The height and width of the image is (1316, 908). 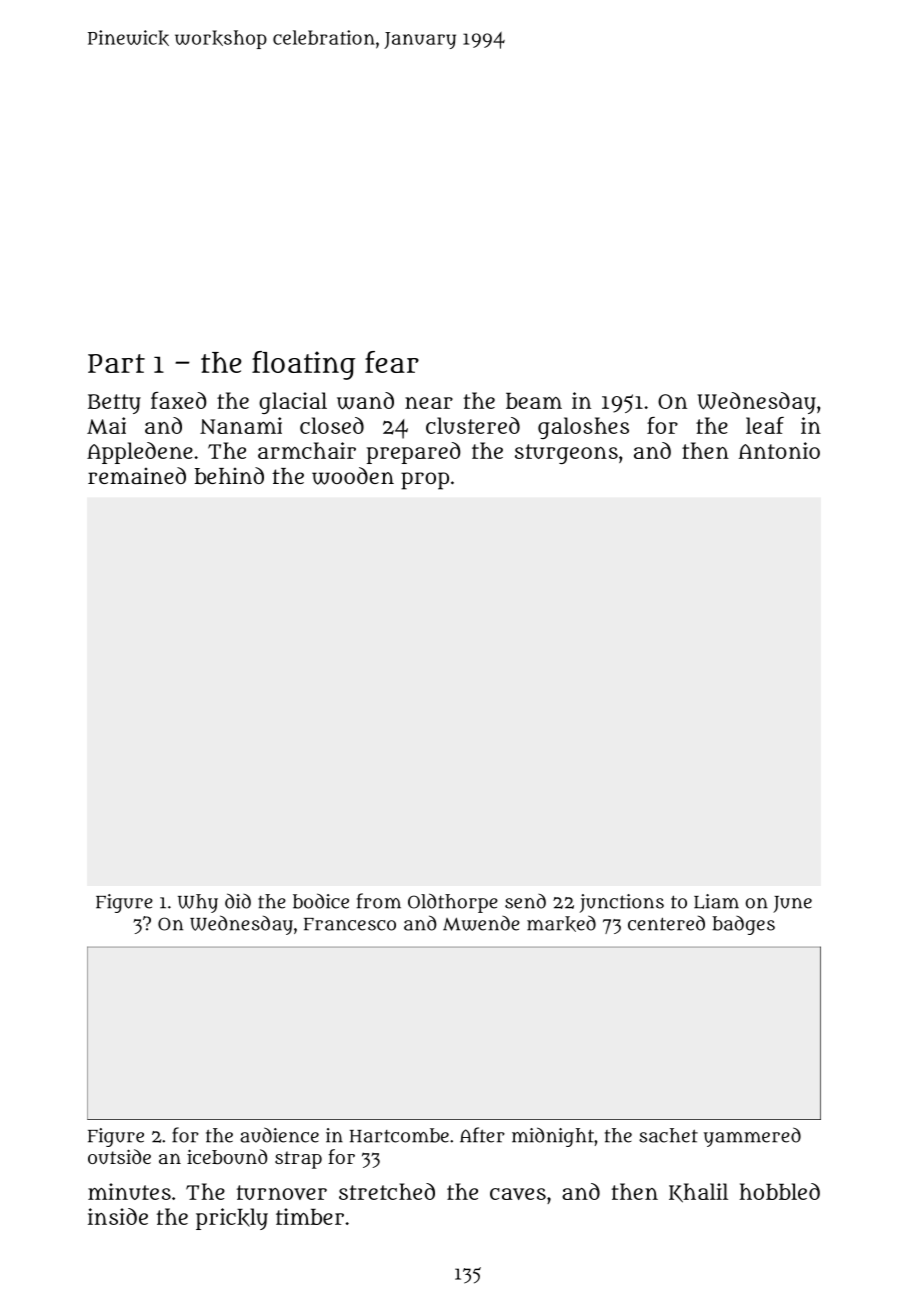 I want to click on audience, so click(x=279, y=1135).
